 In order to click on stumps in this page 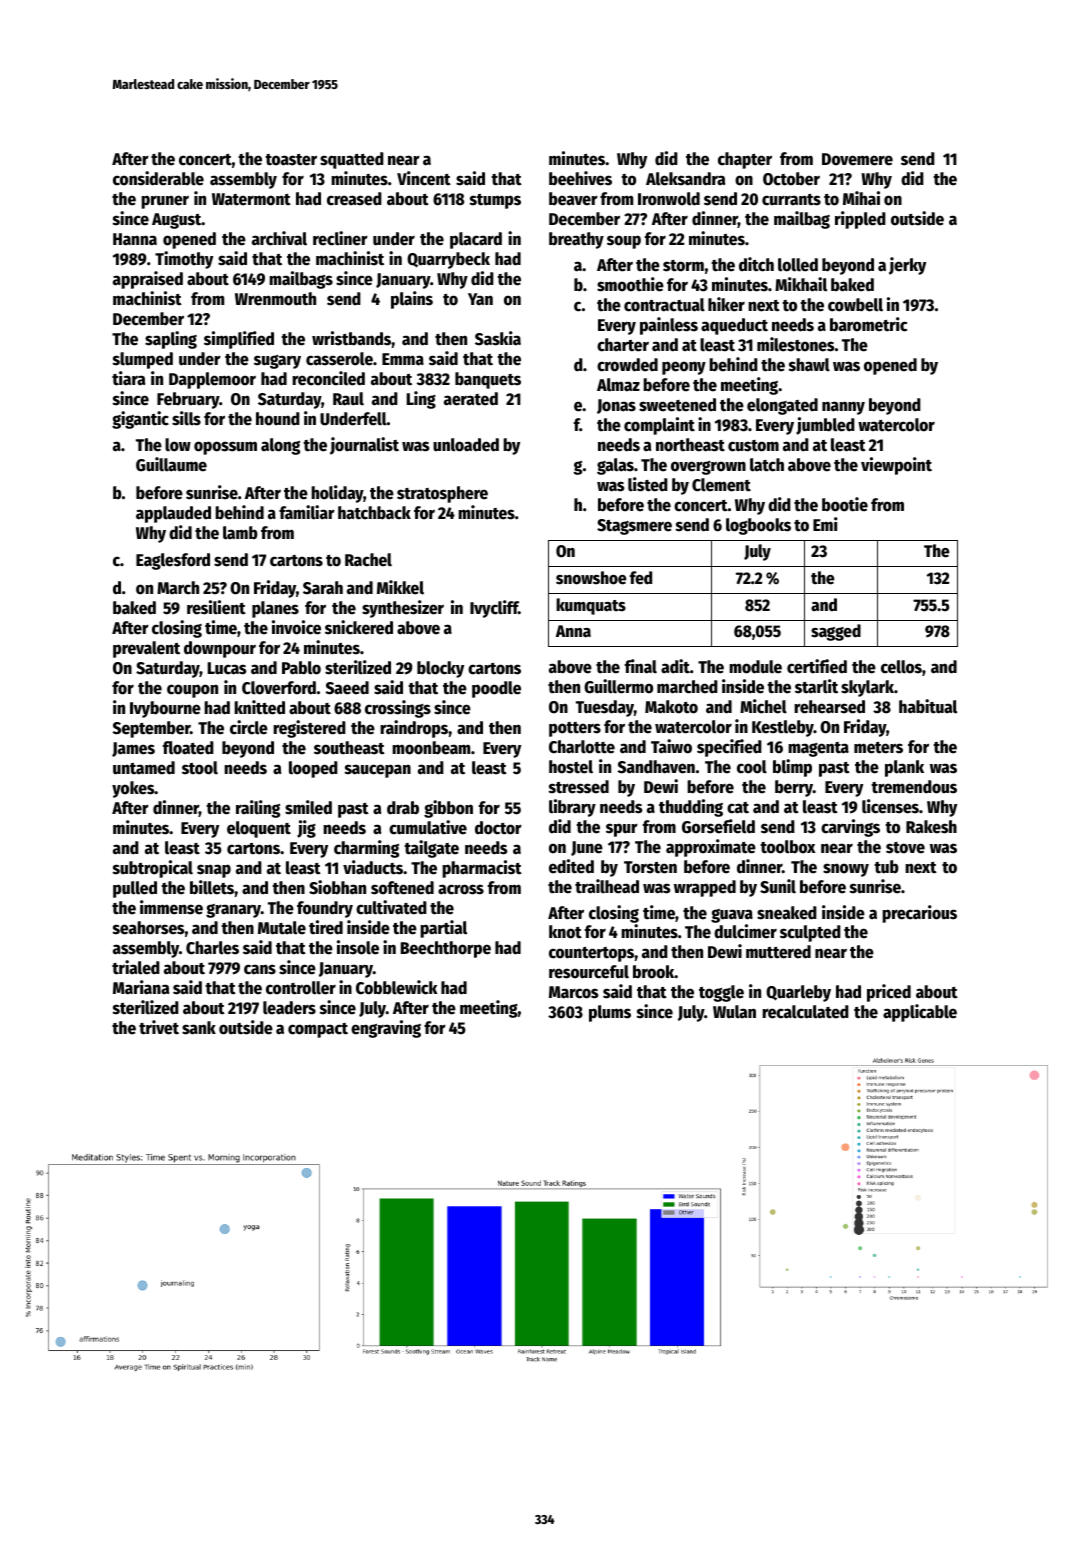, I will do `click(495, 201)`.
